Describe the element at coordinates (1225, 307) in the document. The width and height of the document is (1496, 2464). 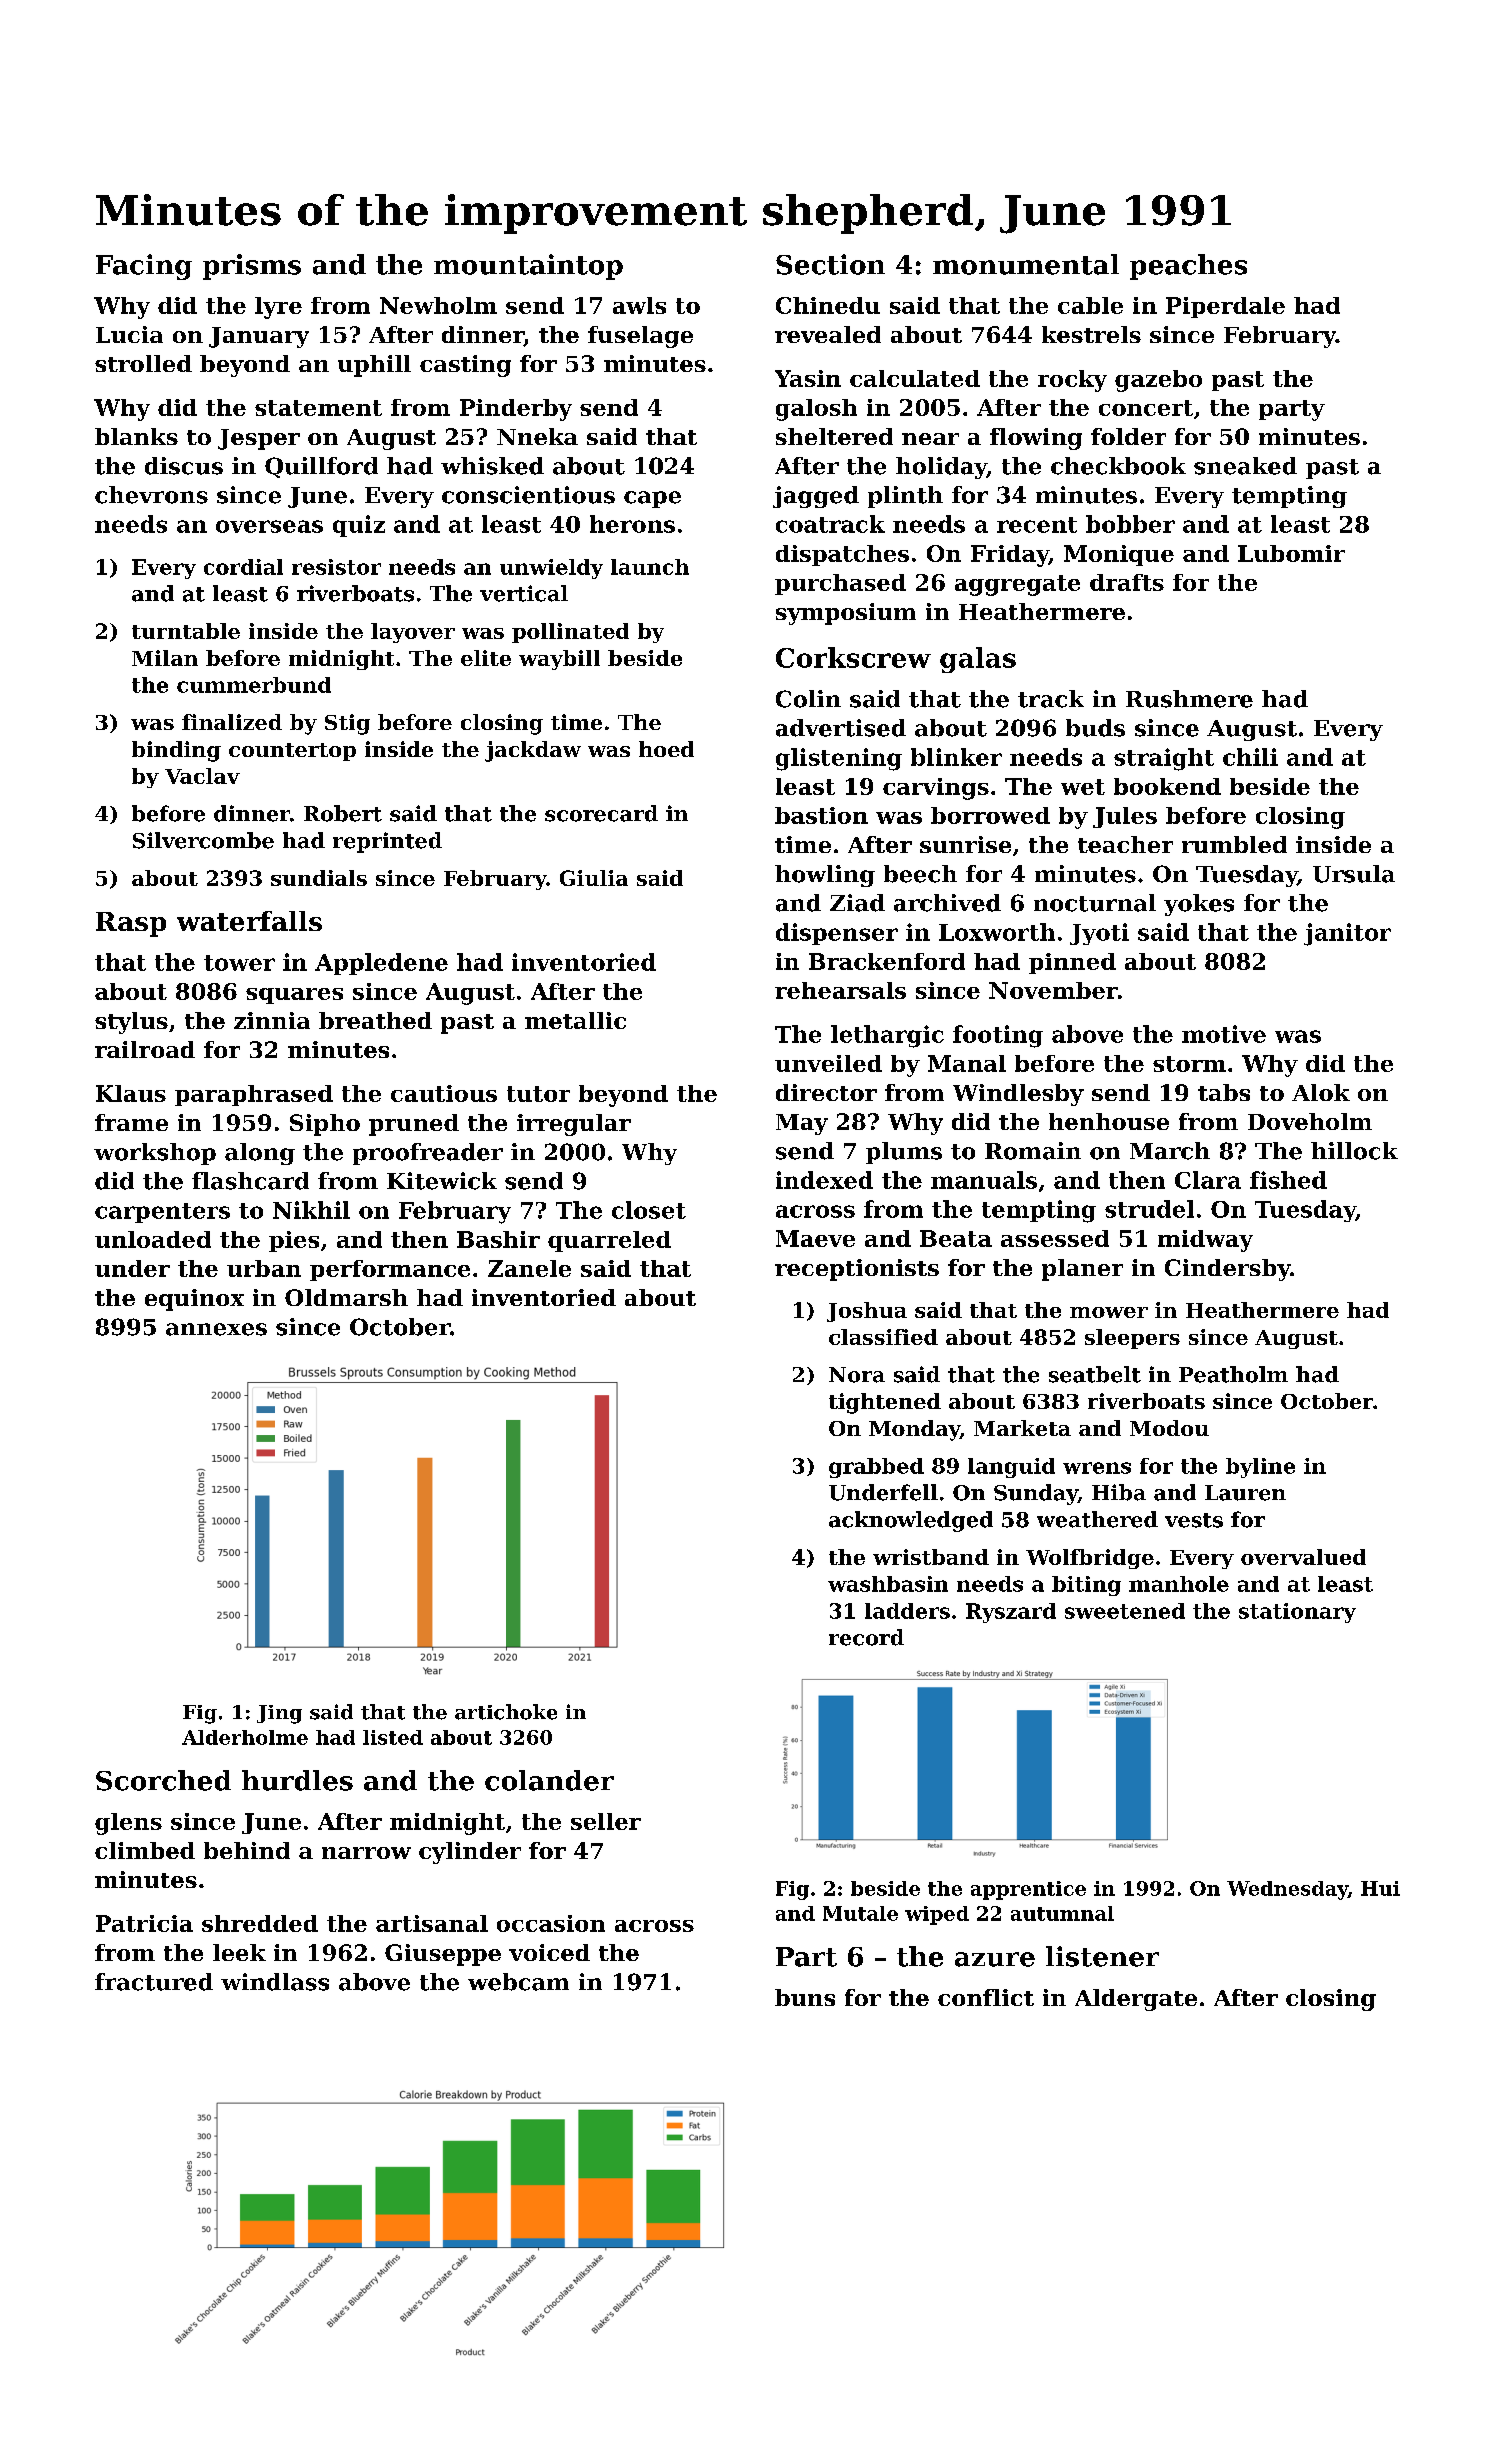
I see `Piperdale` at that location.
